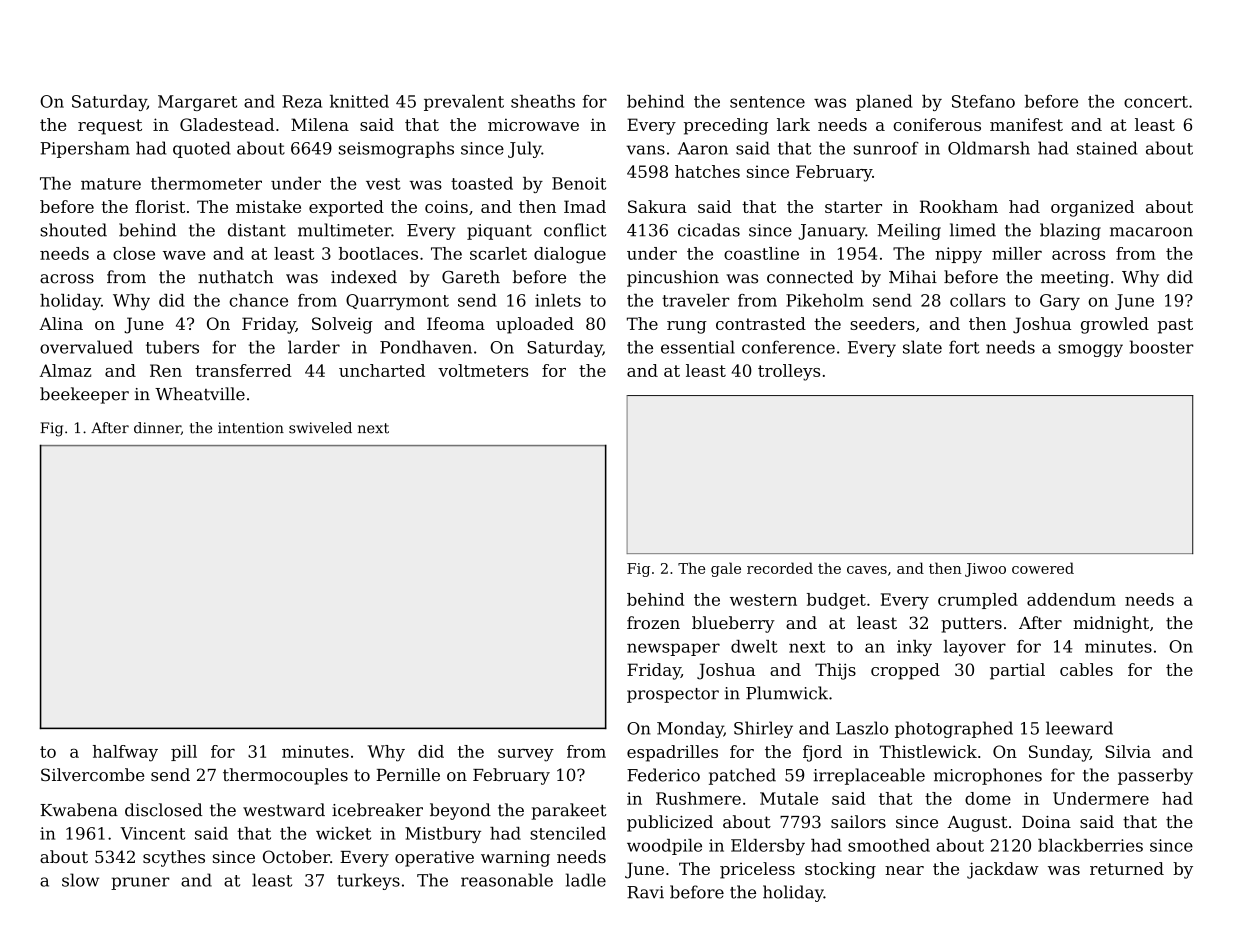  What do you see at coordinates (140, 883) in the document?
I see `pruner` at bounding box center [140, 883].
